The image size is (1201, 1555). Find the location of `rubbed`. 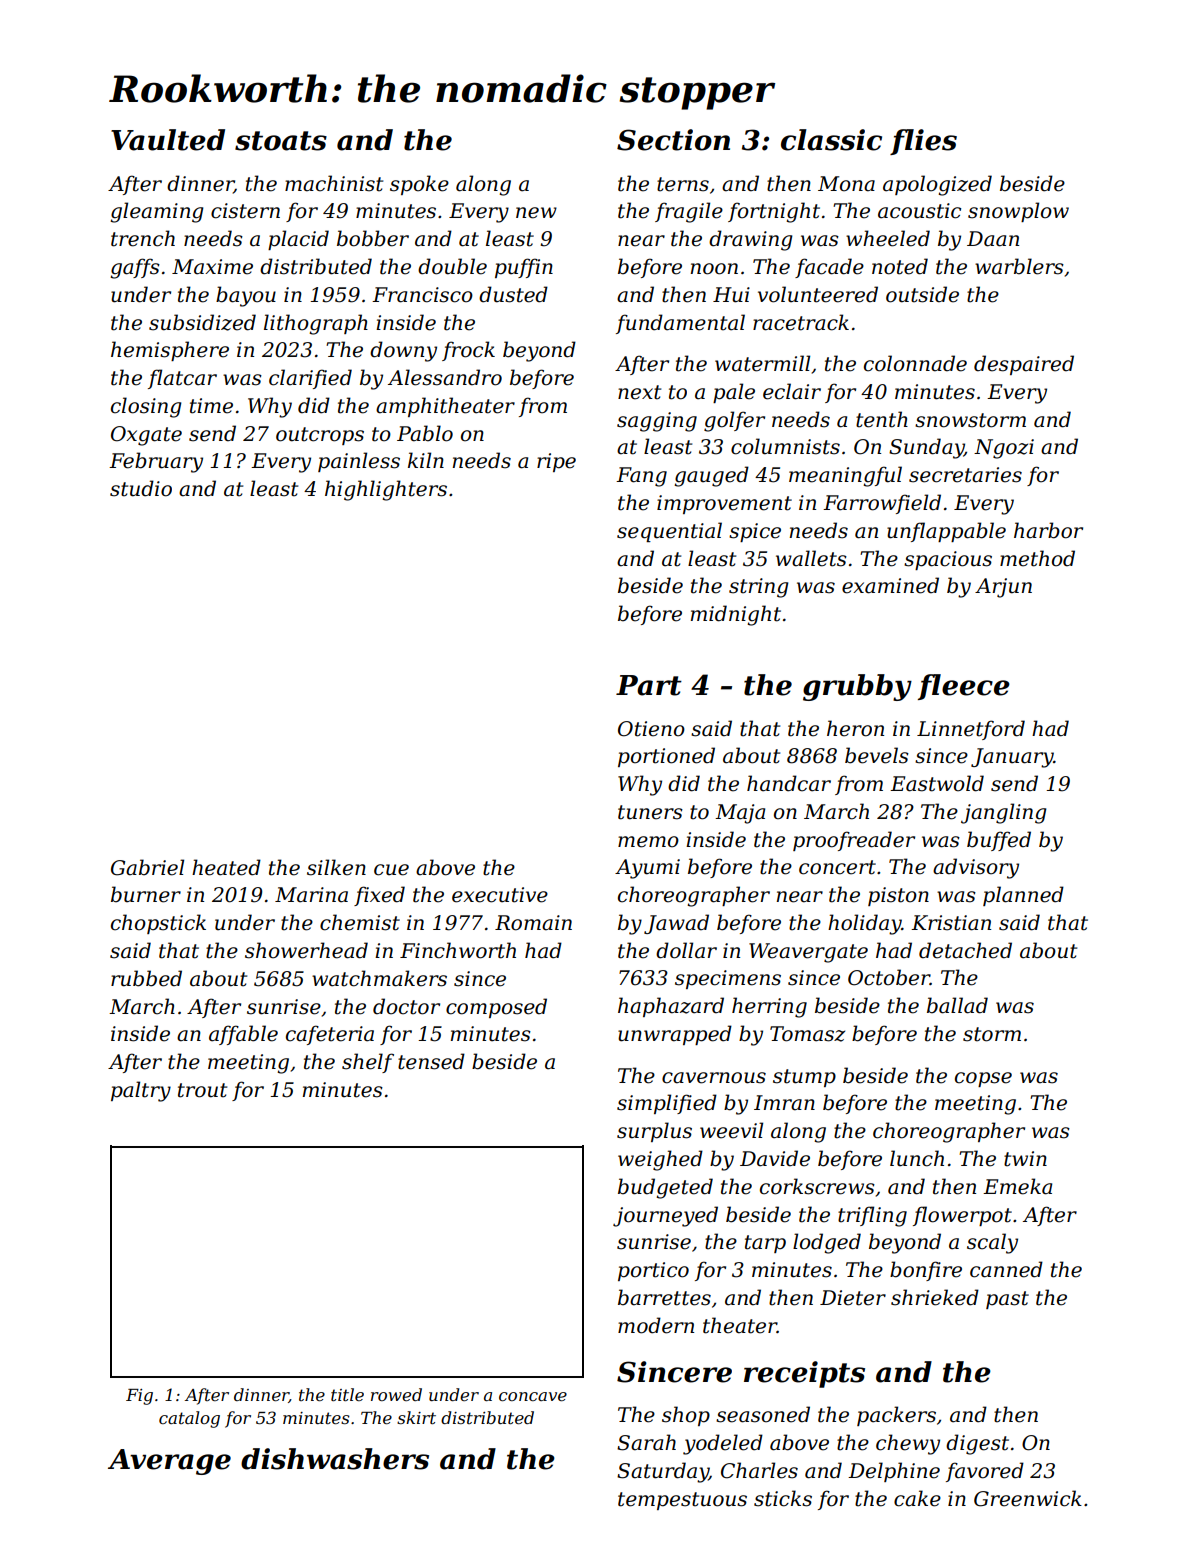

rubbed is located at coordinates (146, 978).
